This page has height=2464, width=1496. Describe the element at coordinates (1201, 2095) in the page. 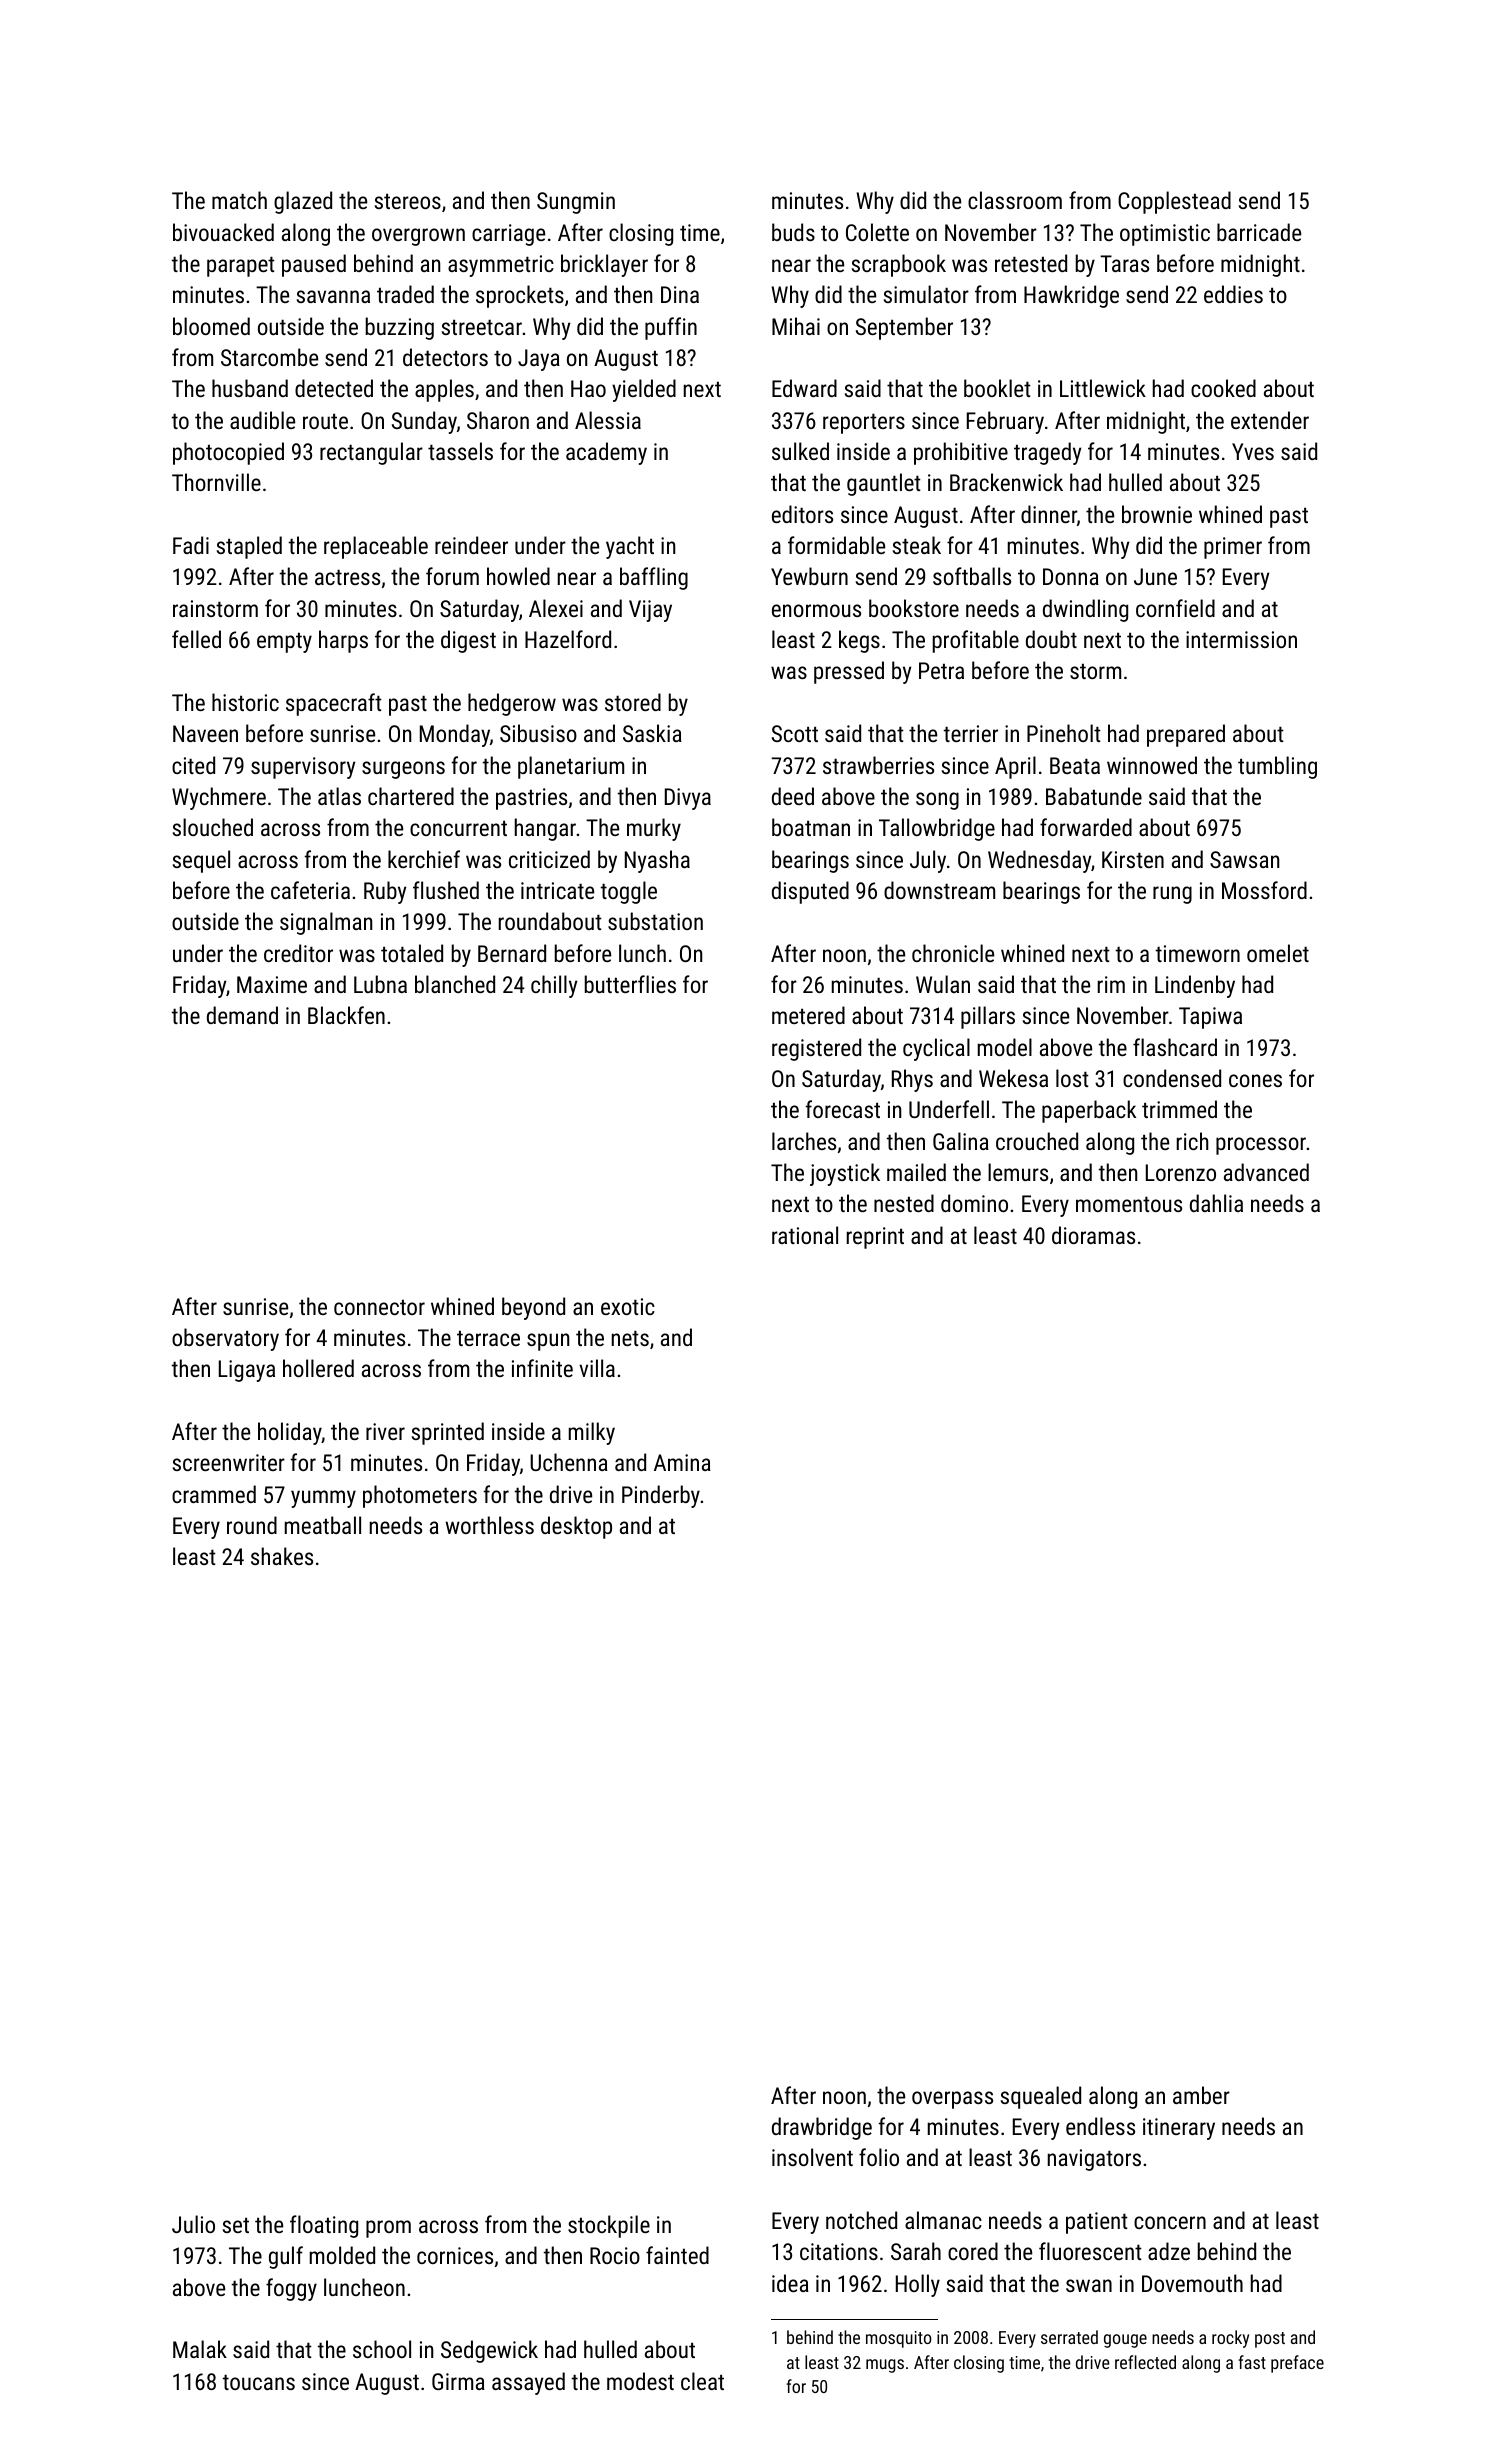

I see `amber` at that location.
